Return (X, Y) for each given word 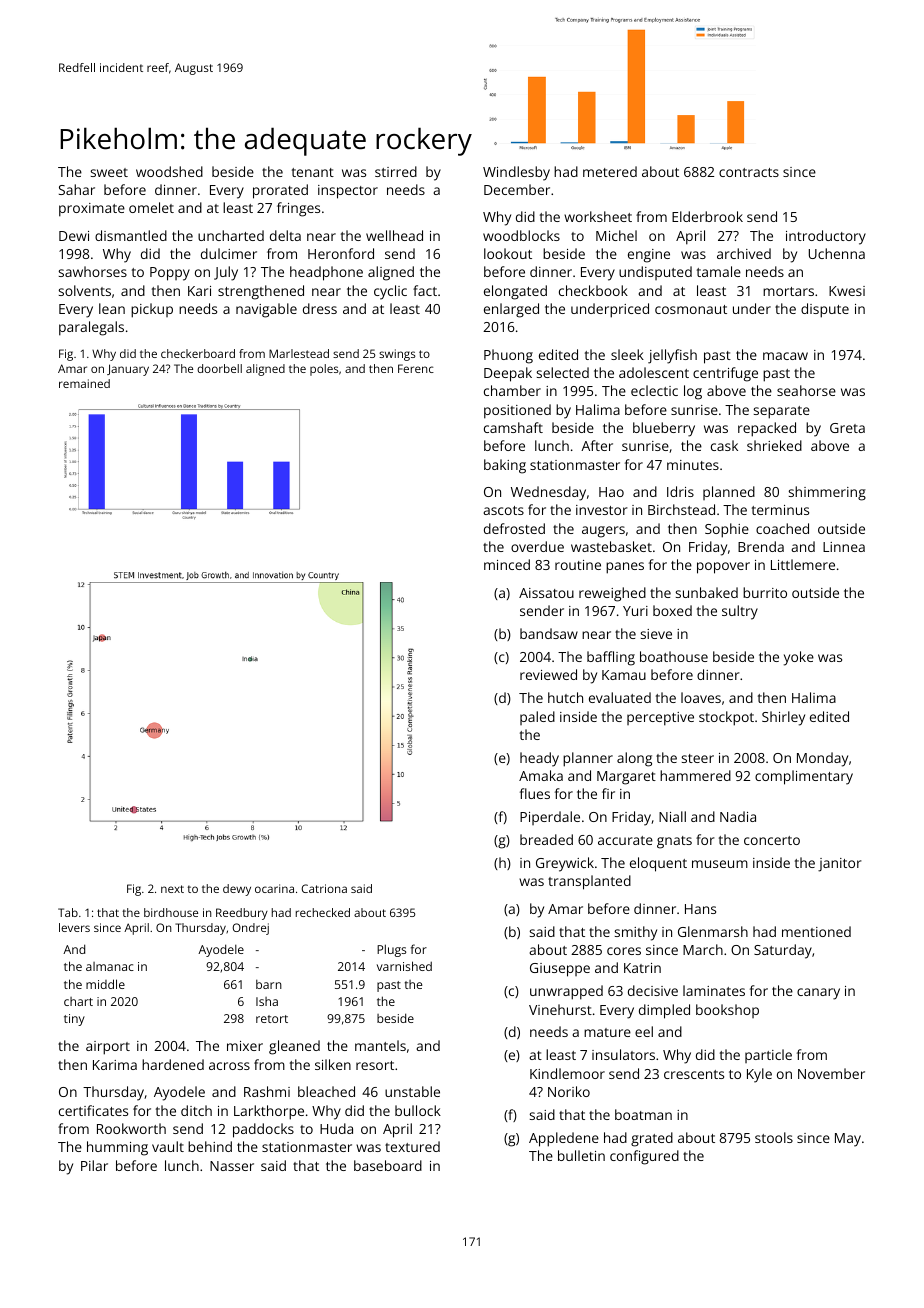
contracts (749, 172)
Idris (680, 491)
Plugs (391, 950)
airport (108, 1048)
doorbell (219, 368)
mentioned (816, 931)
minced (507, 564)
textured (412, 1146)
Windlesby (516, 173)
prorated (280, 191)
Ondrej (250, 929)
